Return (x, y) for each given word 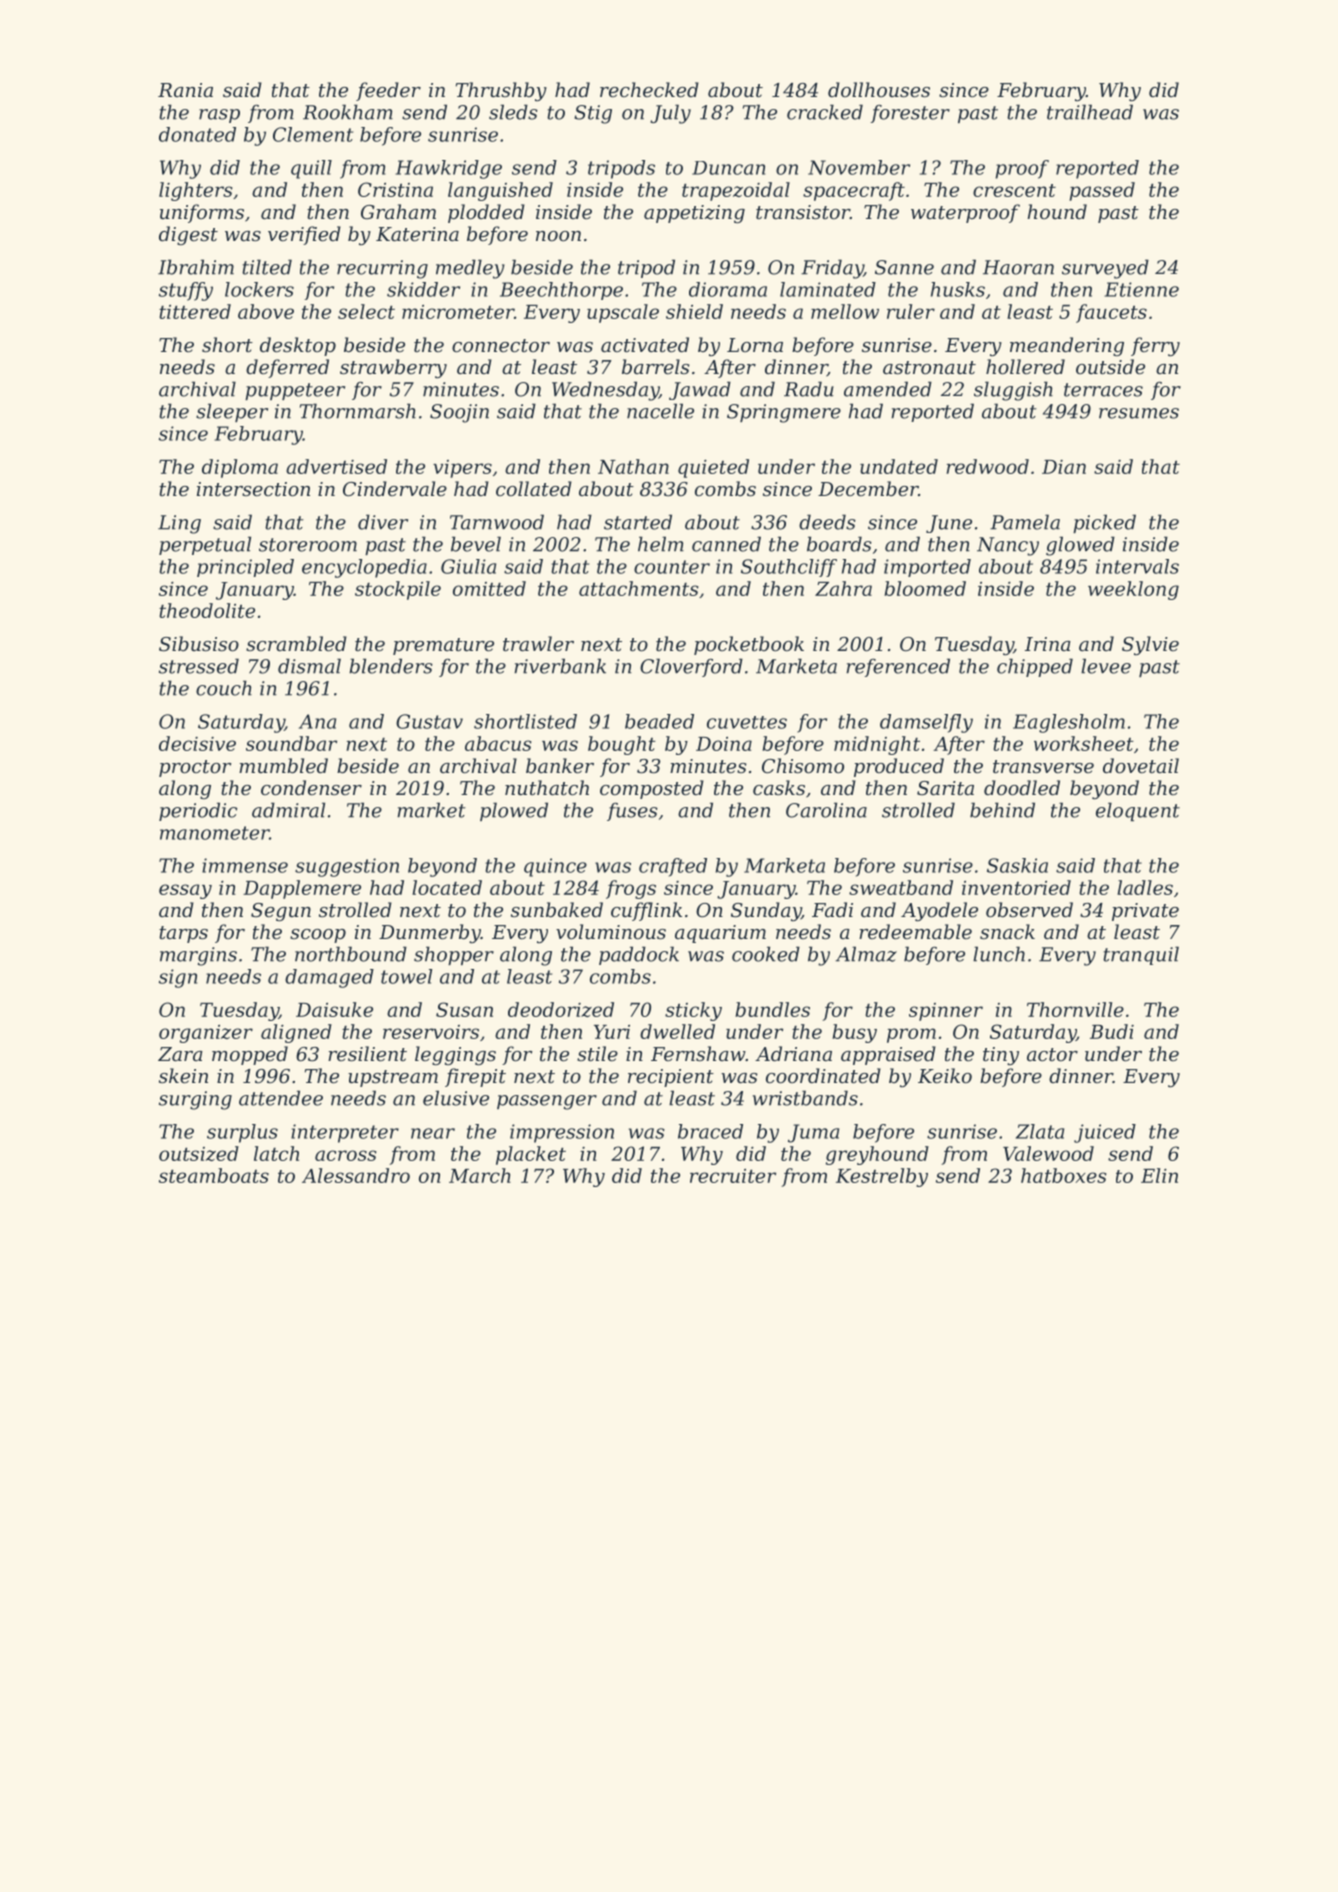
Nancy (1008, 546)
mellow (845, 311)
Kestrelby (882, 1177)
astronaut (929, 367)
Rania (185, 90)
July (670, 114)
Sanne (904, 267)
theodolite (207, 610)
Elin (1159, 1175)
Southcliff (789, 568)
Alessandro (356, 1175)
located (447, 887)
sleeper (232, 412)
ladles (1145, 887)
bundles (772, 1009)
